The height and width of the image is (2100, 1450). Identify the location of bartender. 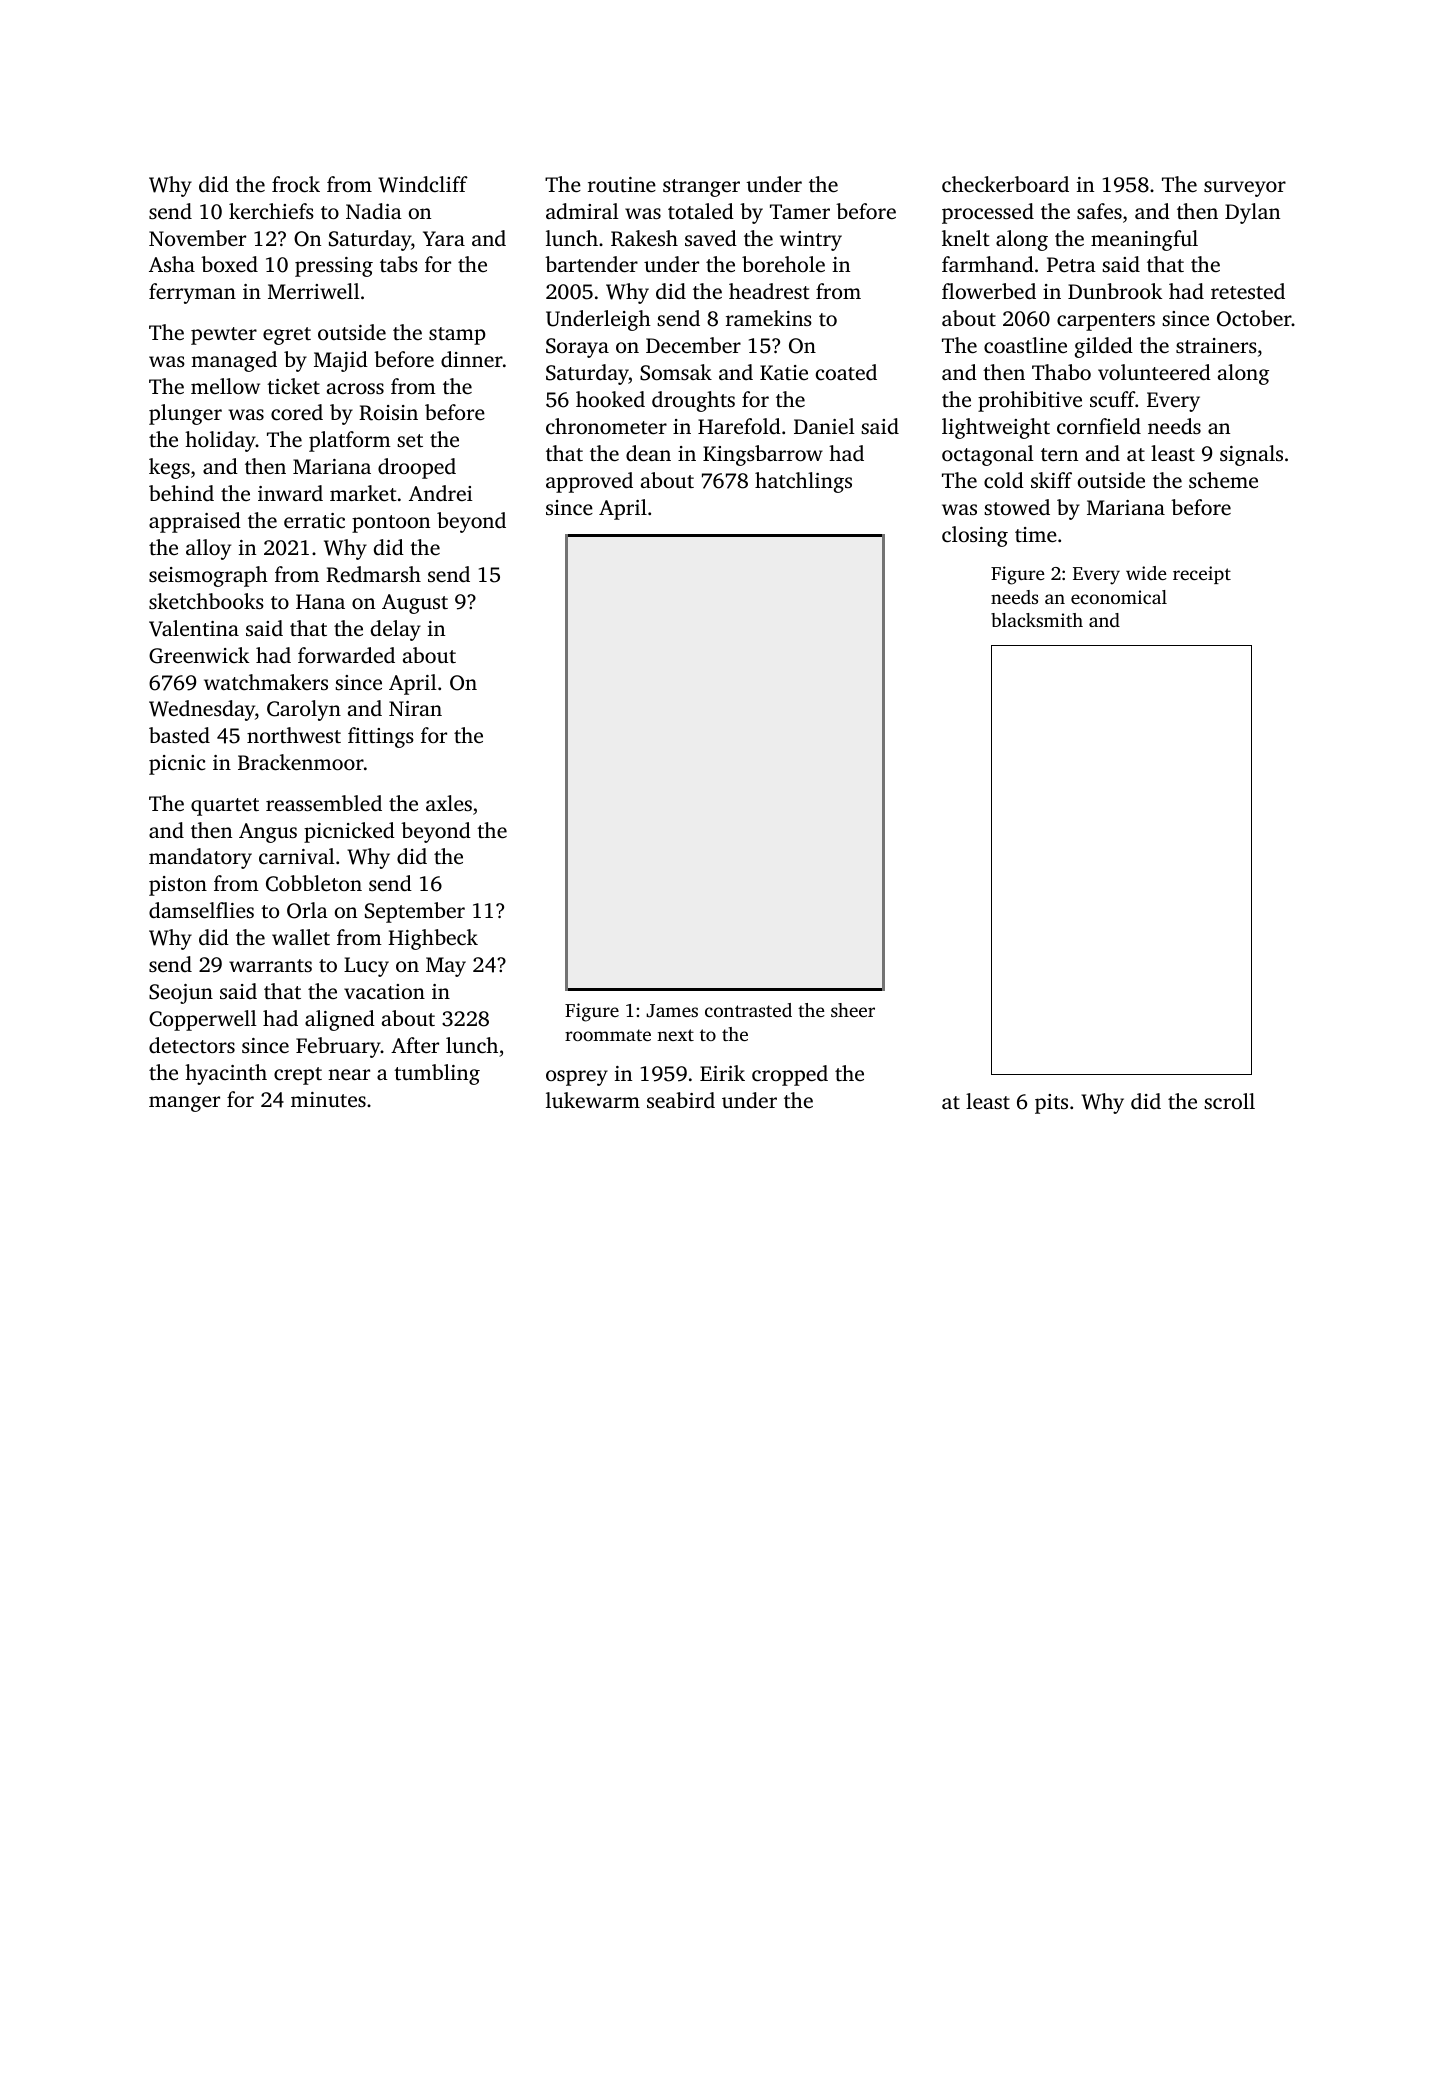
(591, 264).
